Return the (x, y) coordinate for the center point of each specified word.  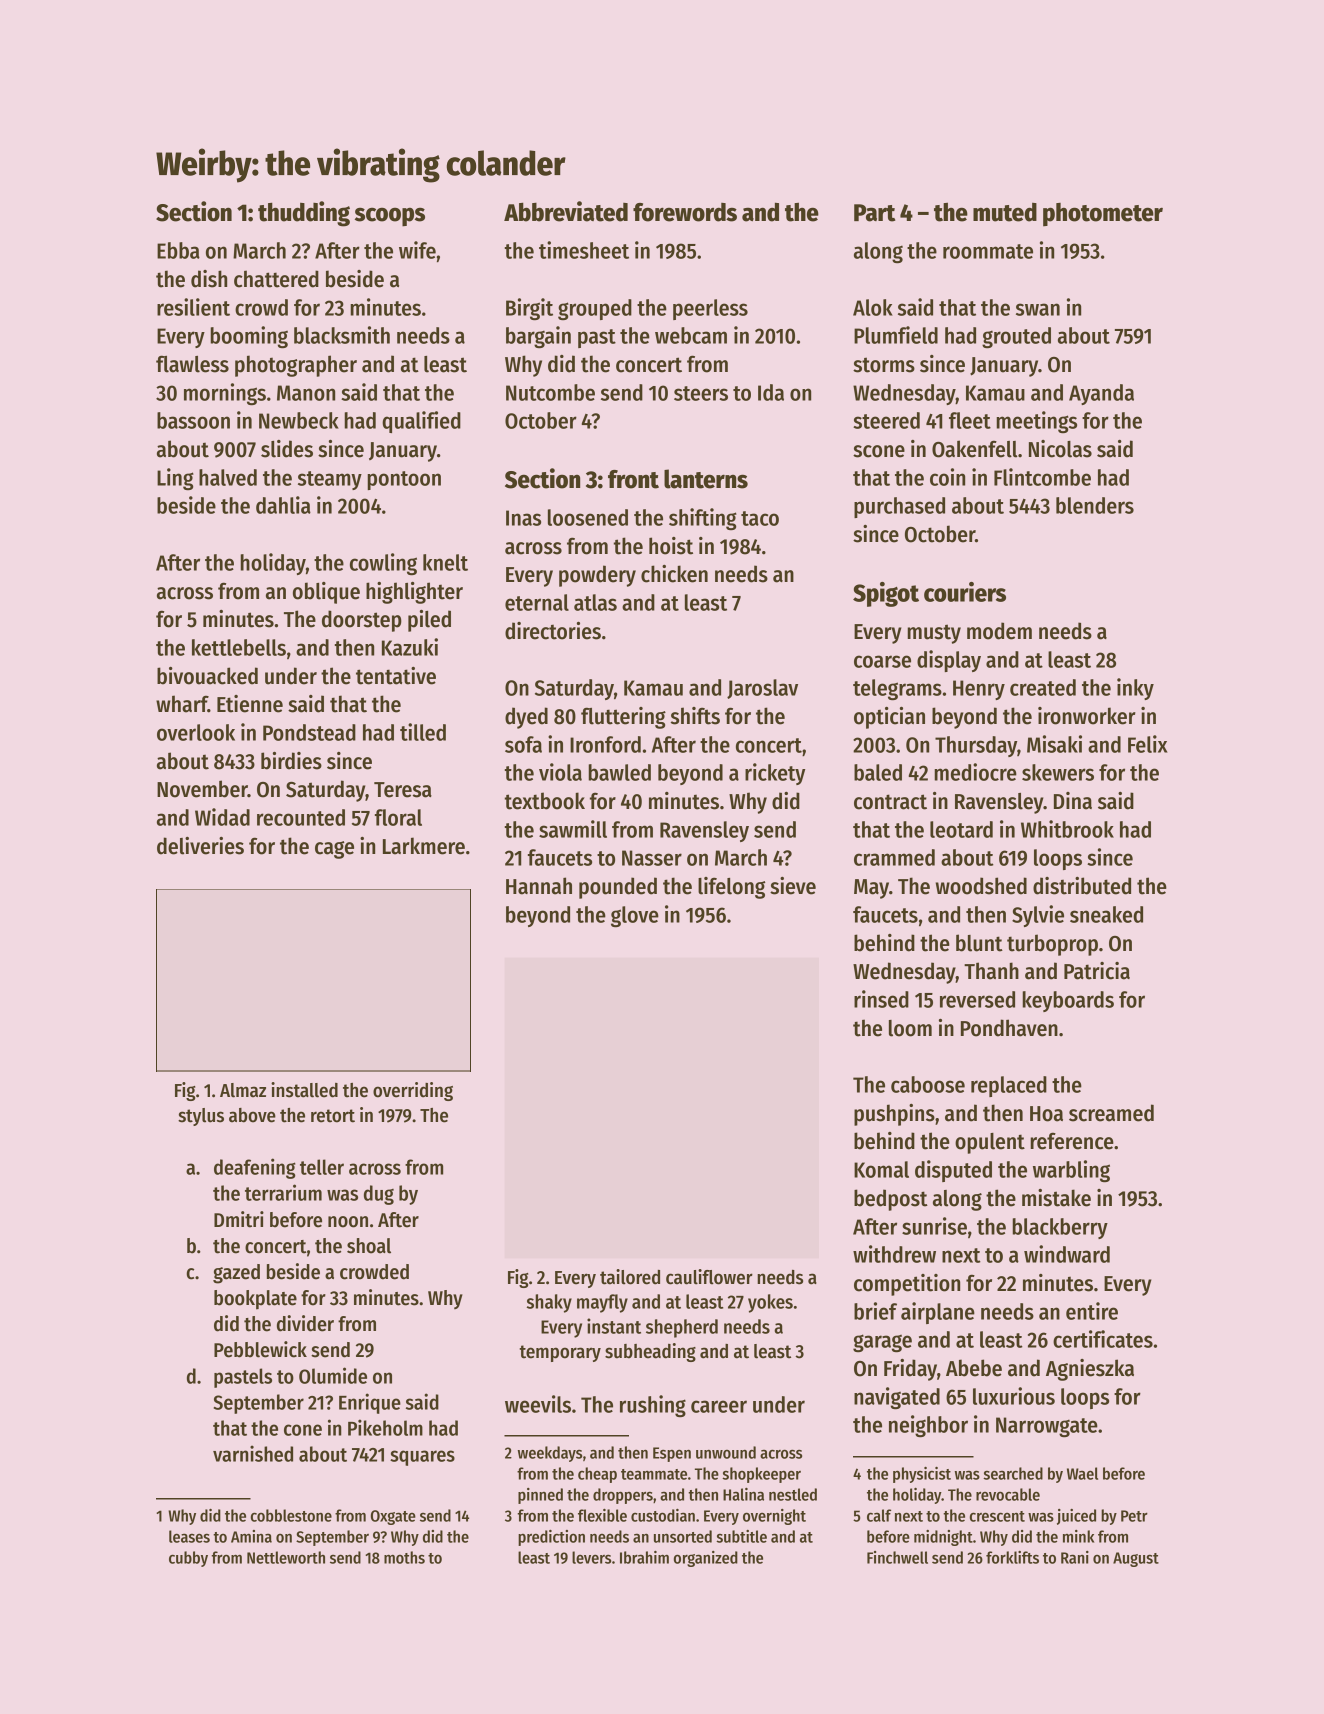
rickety (775, 774)
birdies (291, 761)
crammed (894, 857)
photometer (1103, 215)
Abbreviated (566, 211)
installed (304, 1090)
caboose (928, 1084)
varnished (253, 1453)
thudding (304, 214)
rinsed (881, 999)
